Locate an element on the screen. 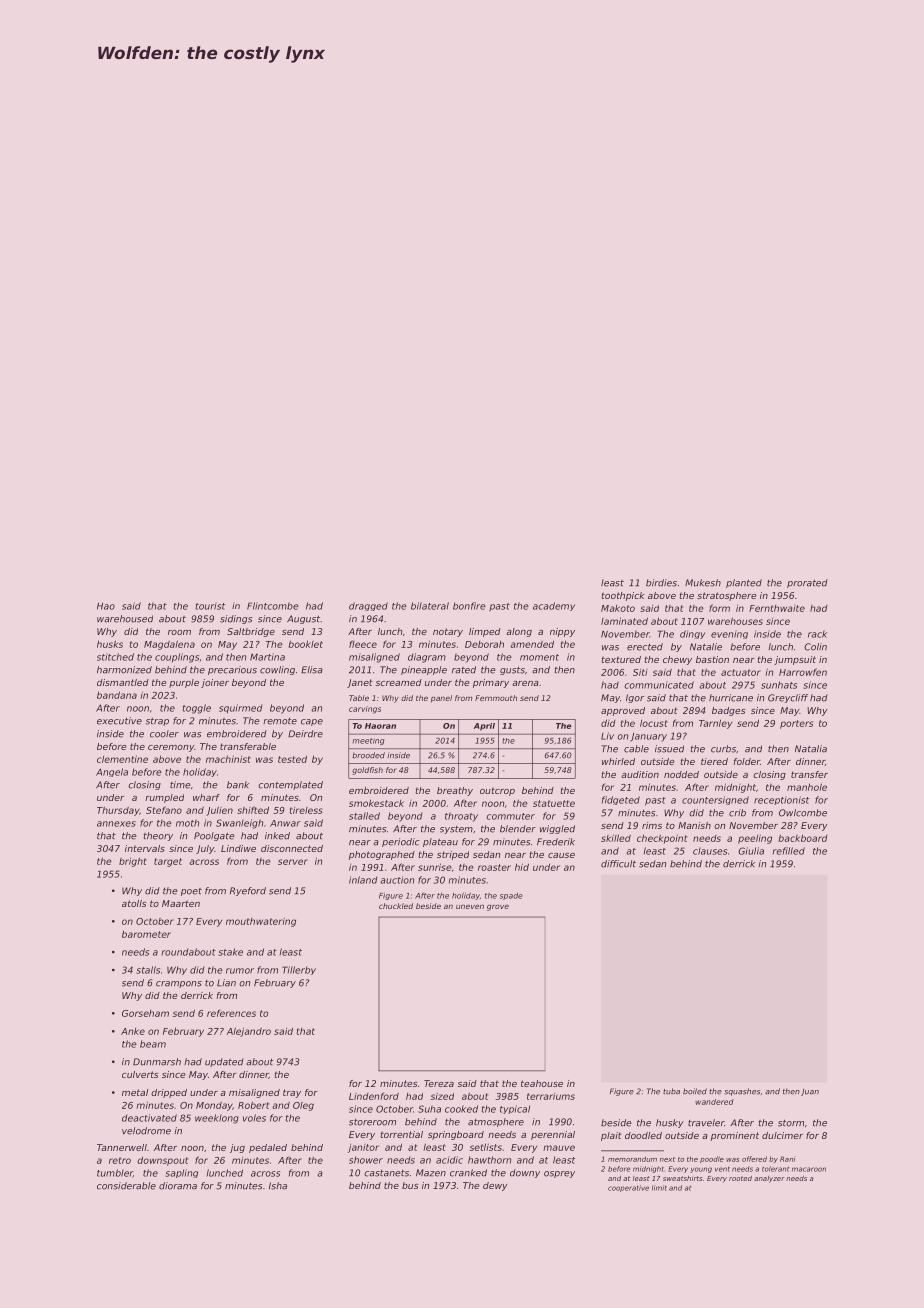 This screenshot has height=1308, width=924. Mazen is located at coordinates (431, 1173).
